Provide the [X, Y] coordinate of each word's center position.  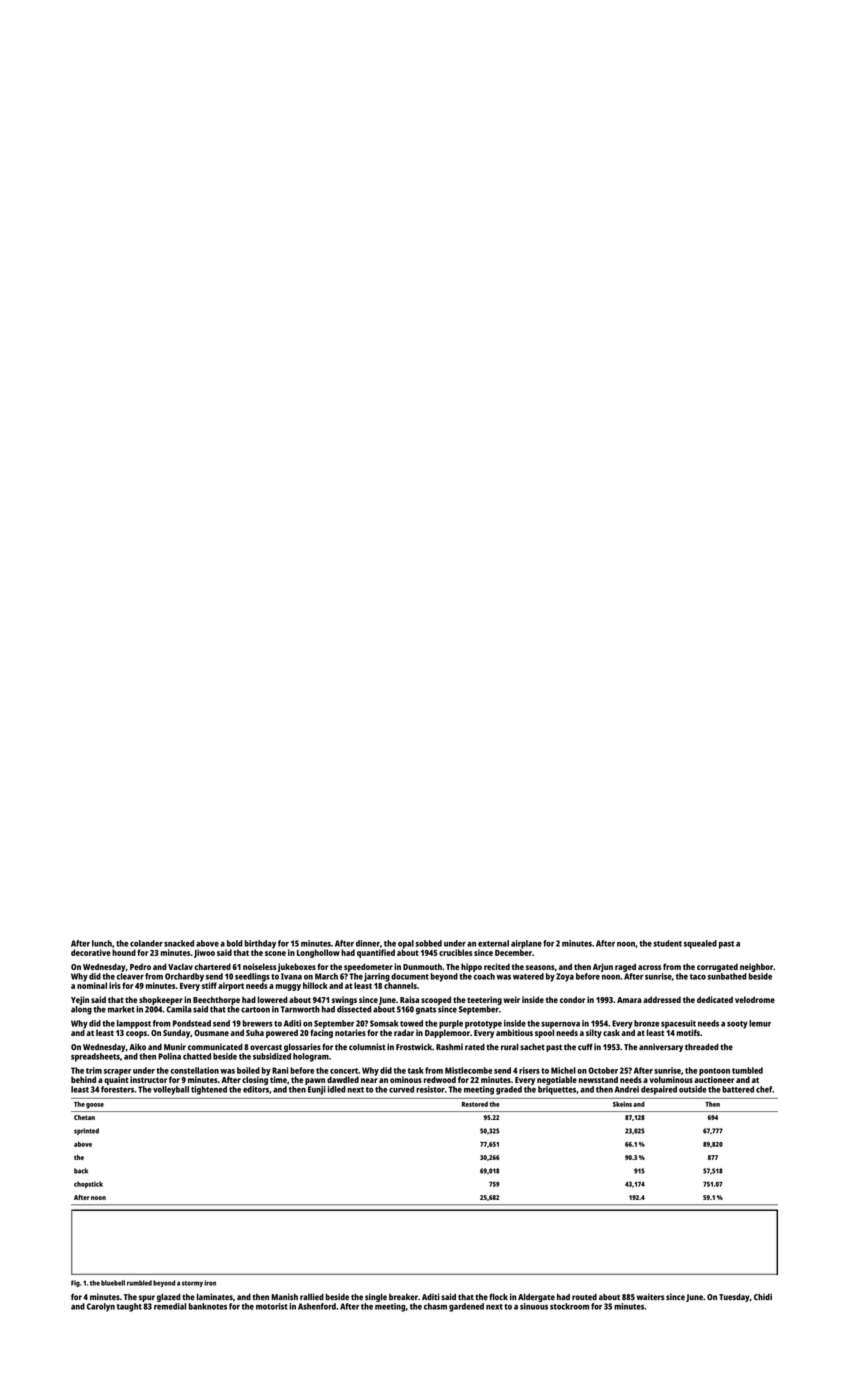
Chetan [84, 1117]
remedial [170, 1306]
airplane [526, 944]
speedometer [368, 967]
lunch [102, 943]
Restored [475, 1104]
